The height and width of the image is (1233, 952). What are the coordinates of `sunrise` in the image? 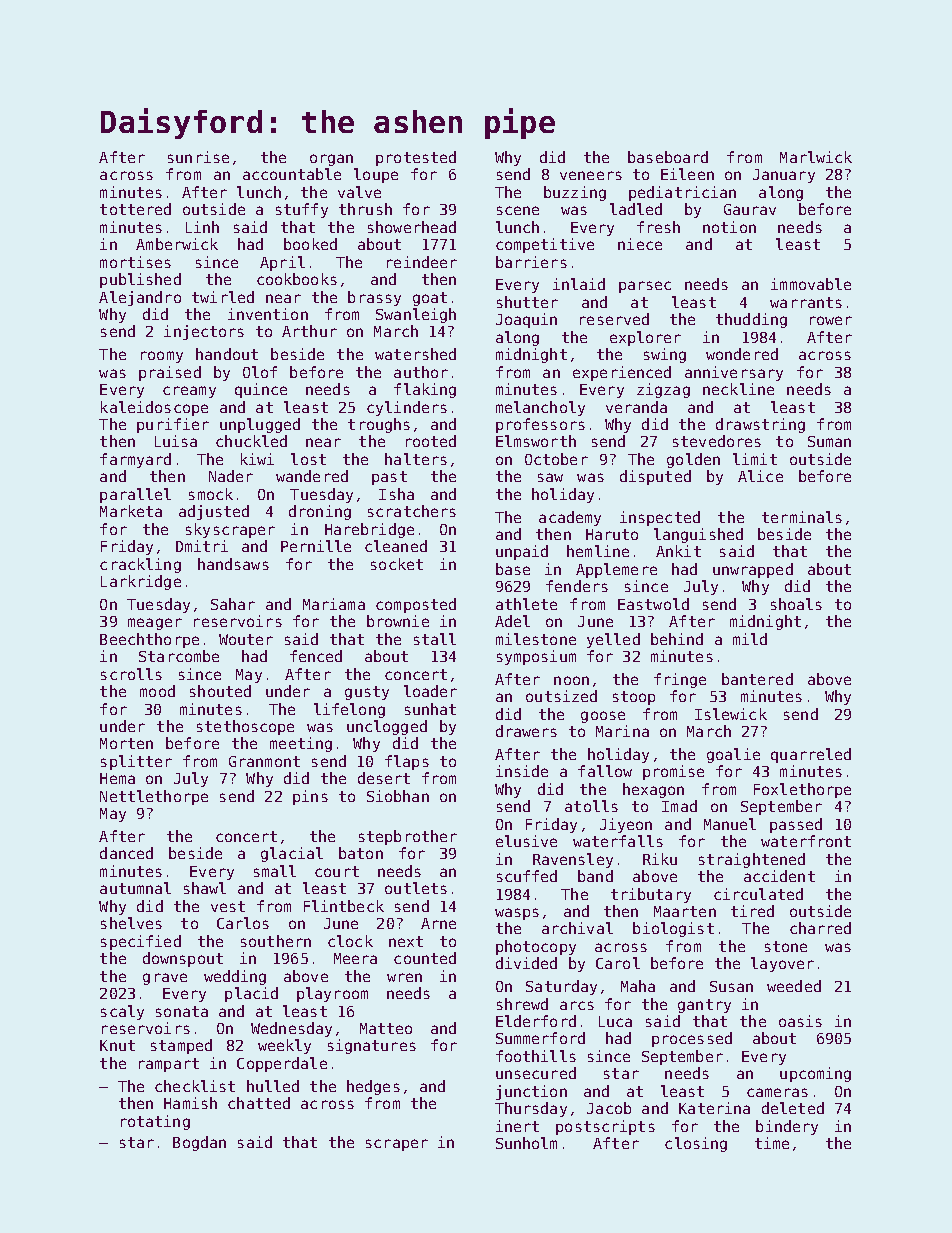 It's located at (198, 157).
